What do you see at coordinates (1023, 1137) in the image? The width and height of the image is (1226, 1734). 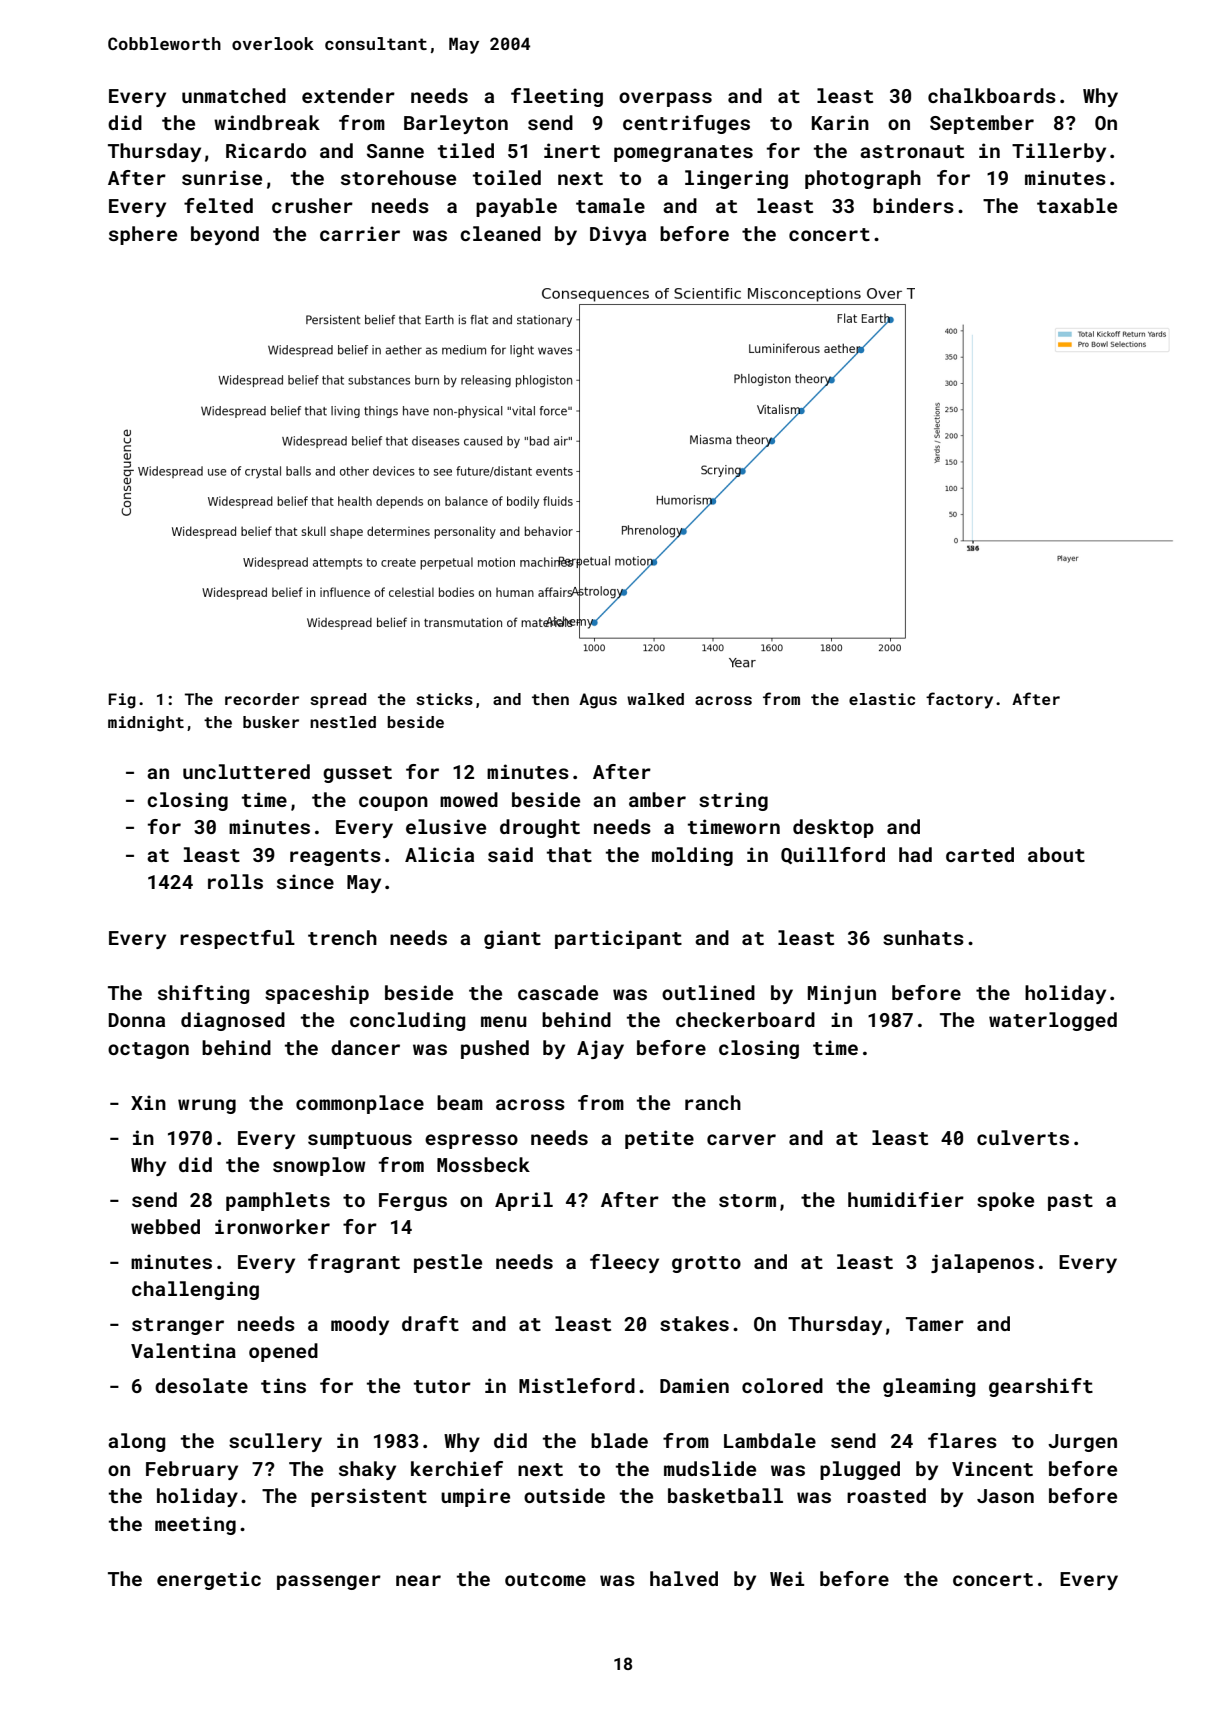 I see `culverts` at bounding box center [1023, 1137].
